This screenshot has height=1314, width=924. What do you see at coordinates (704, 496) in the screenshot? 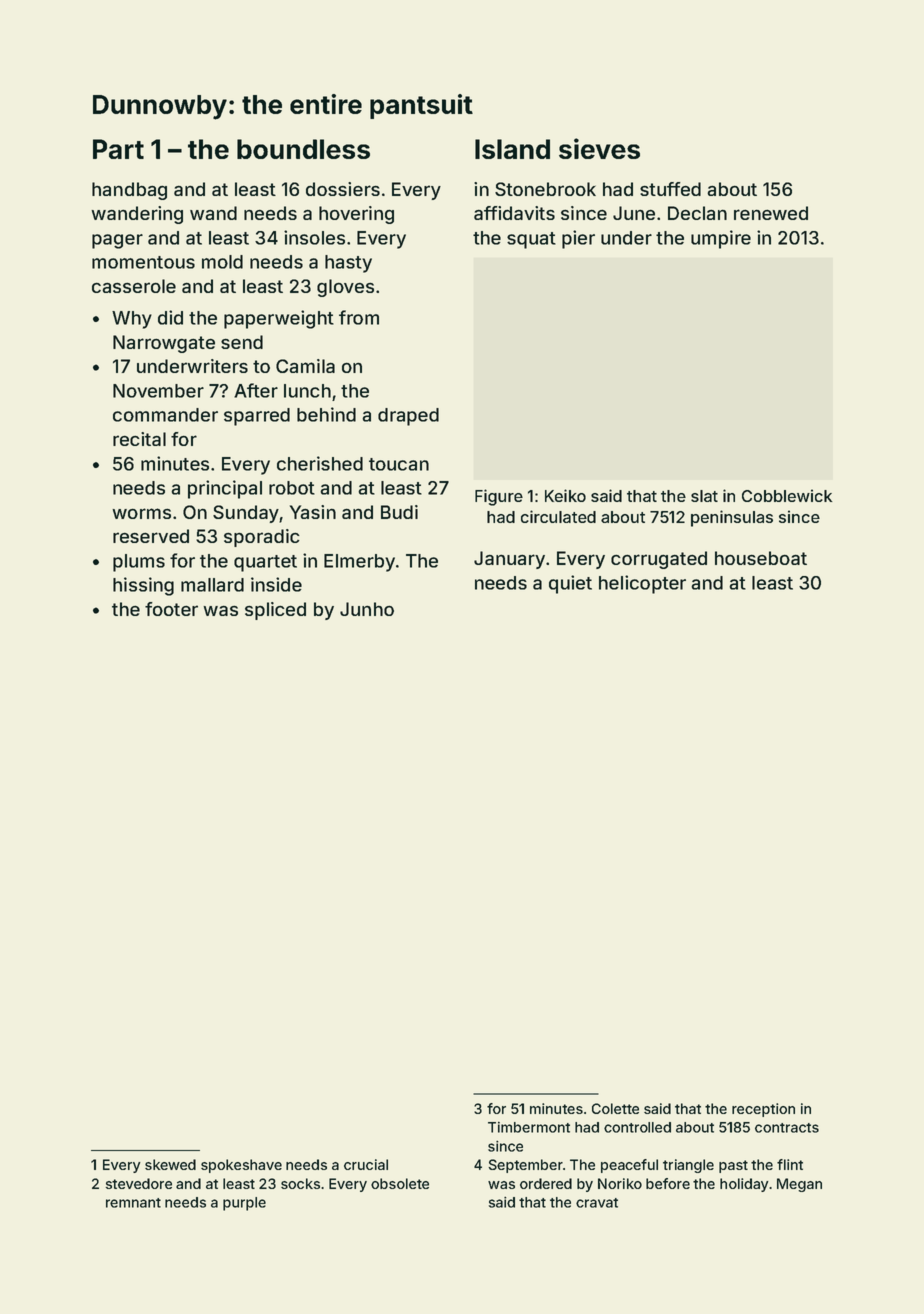
I see `slat` at bounding box center [704, 496].
